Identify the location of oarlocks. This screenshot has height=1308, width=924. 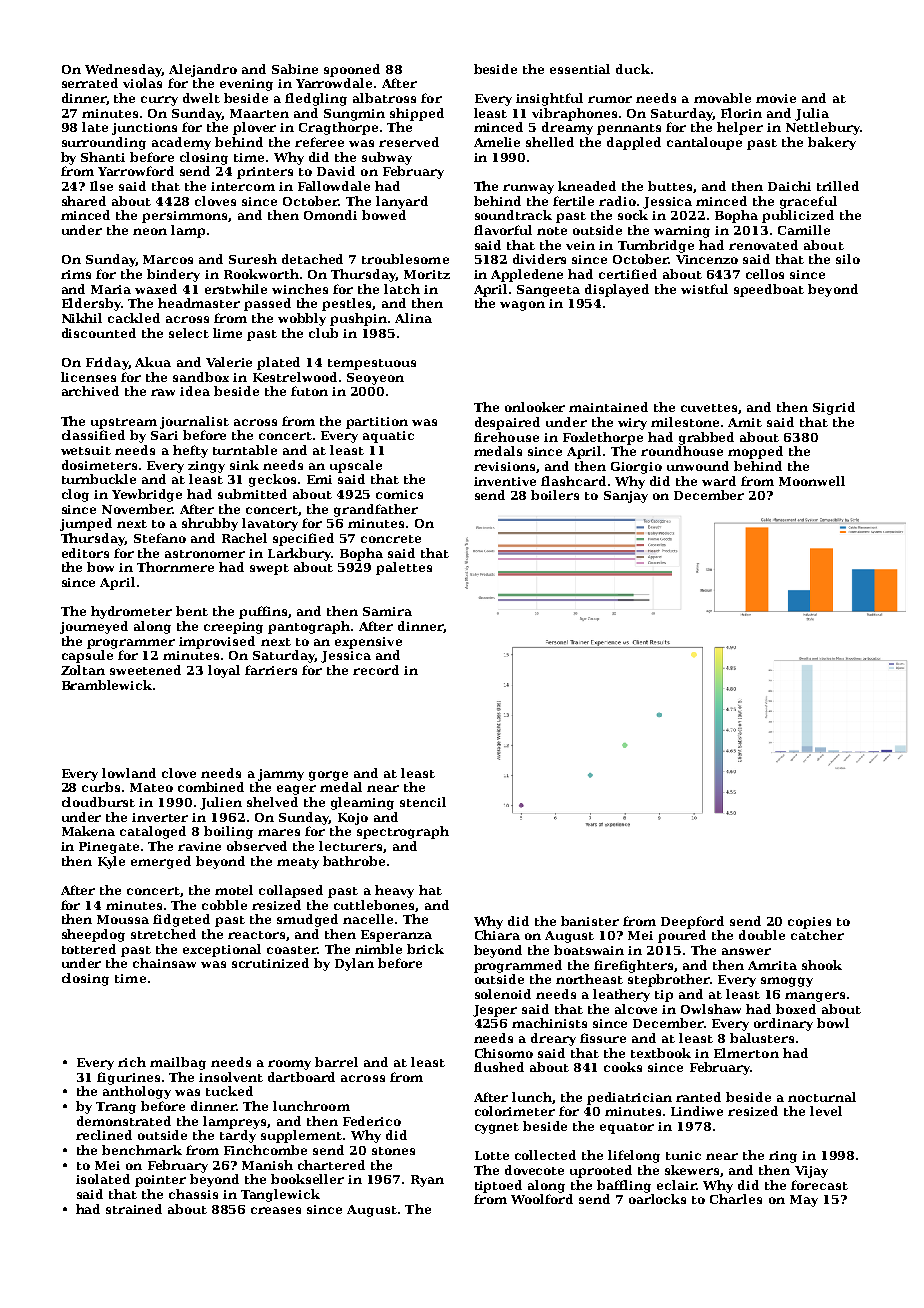
(657, 1199).
